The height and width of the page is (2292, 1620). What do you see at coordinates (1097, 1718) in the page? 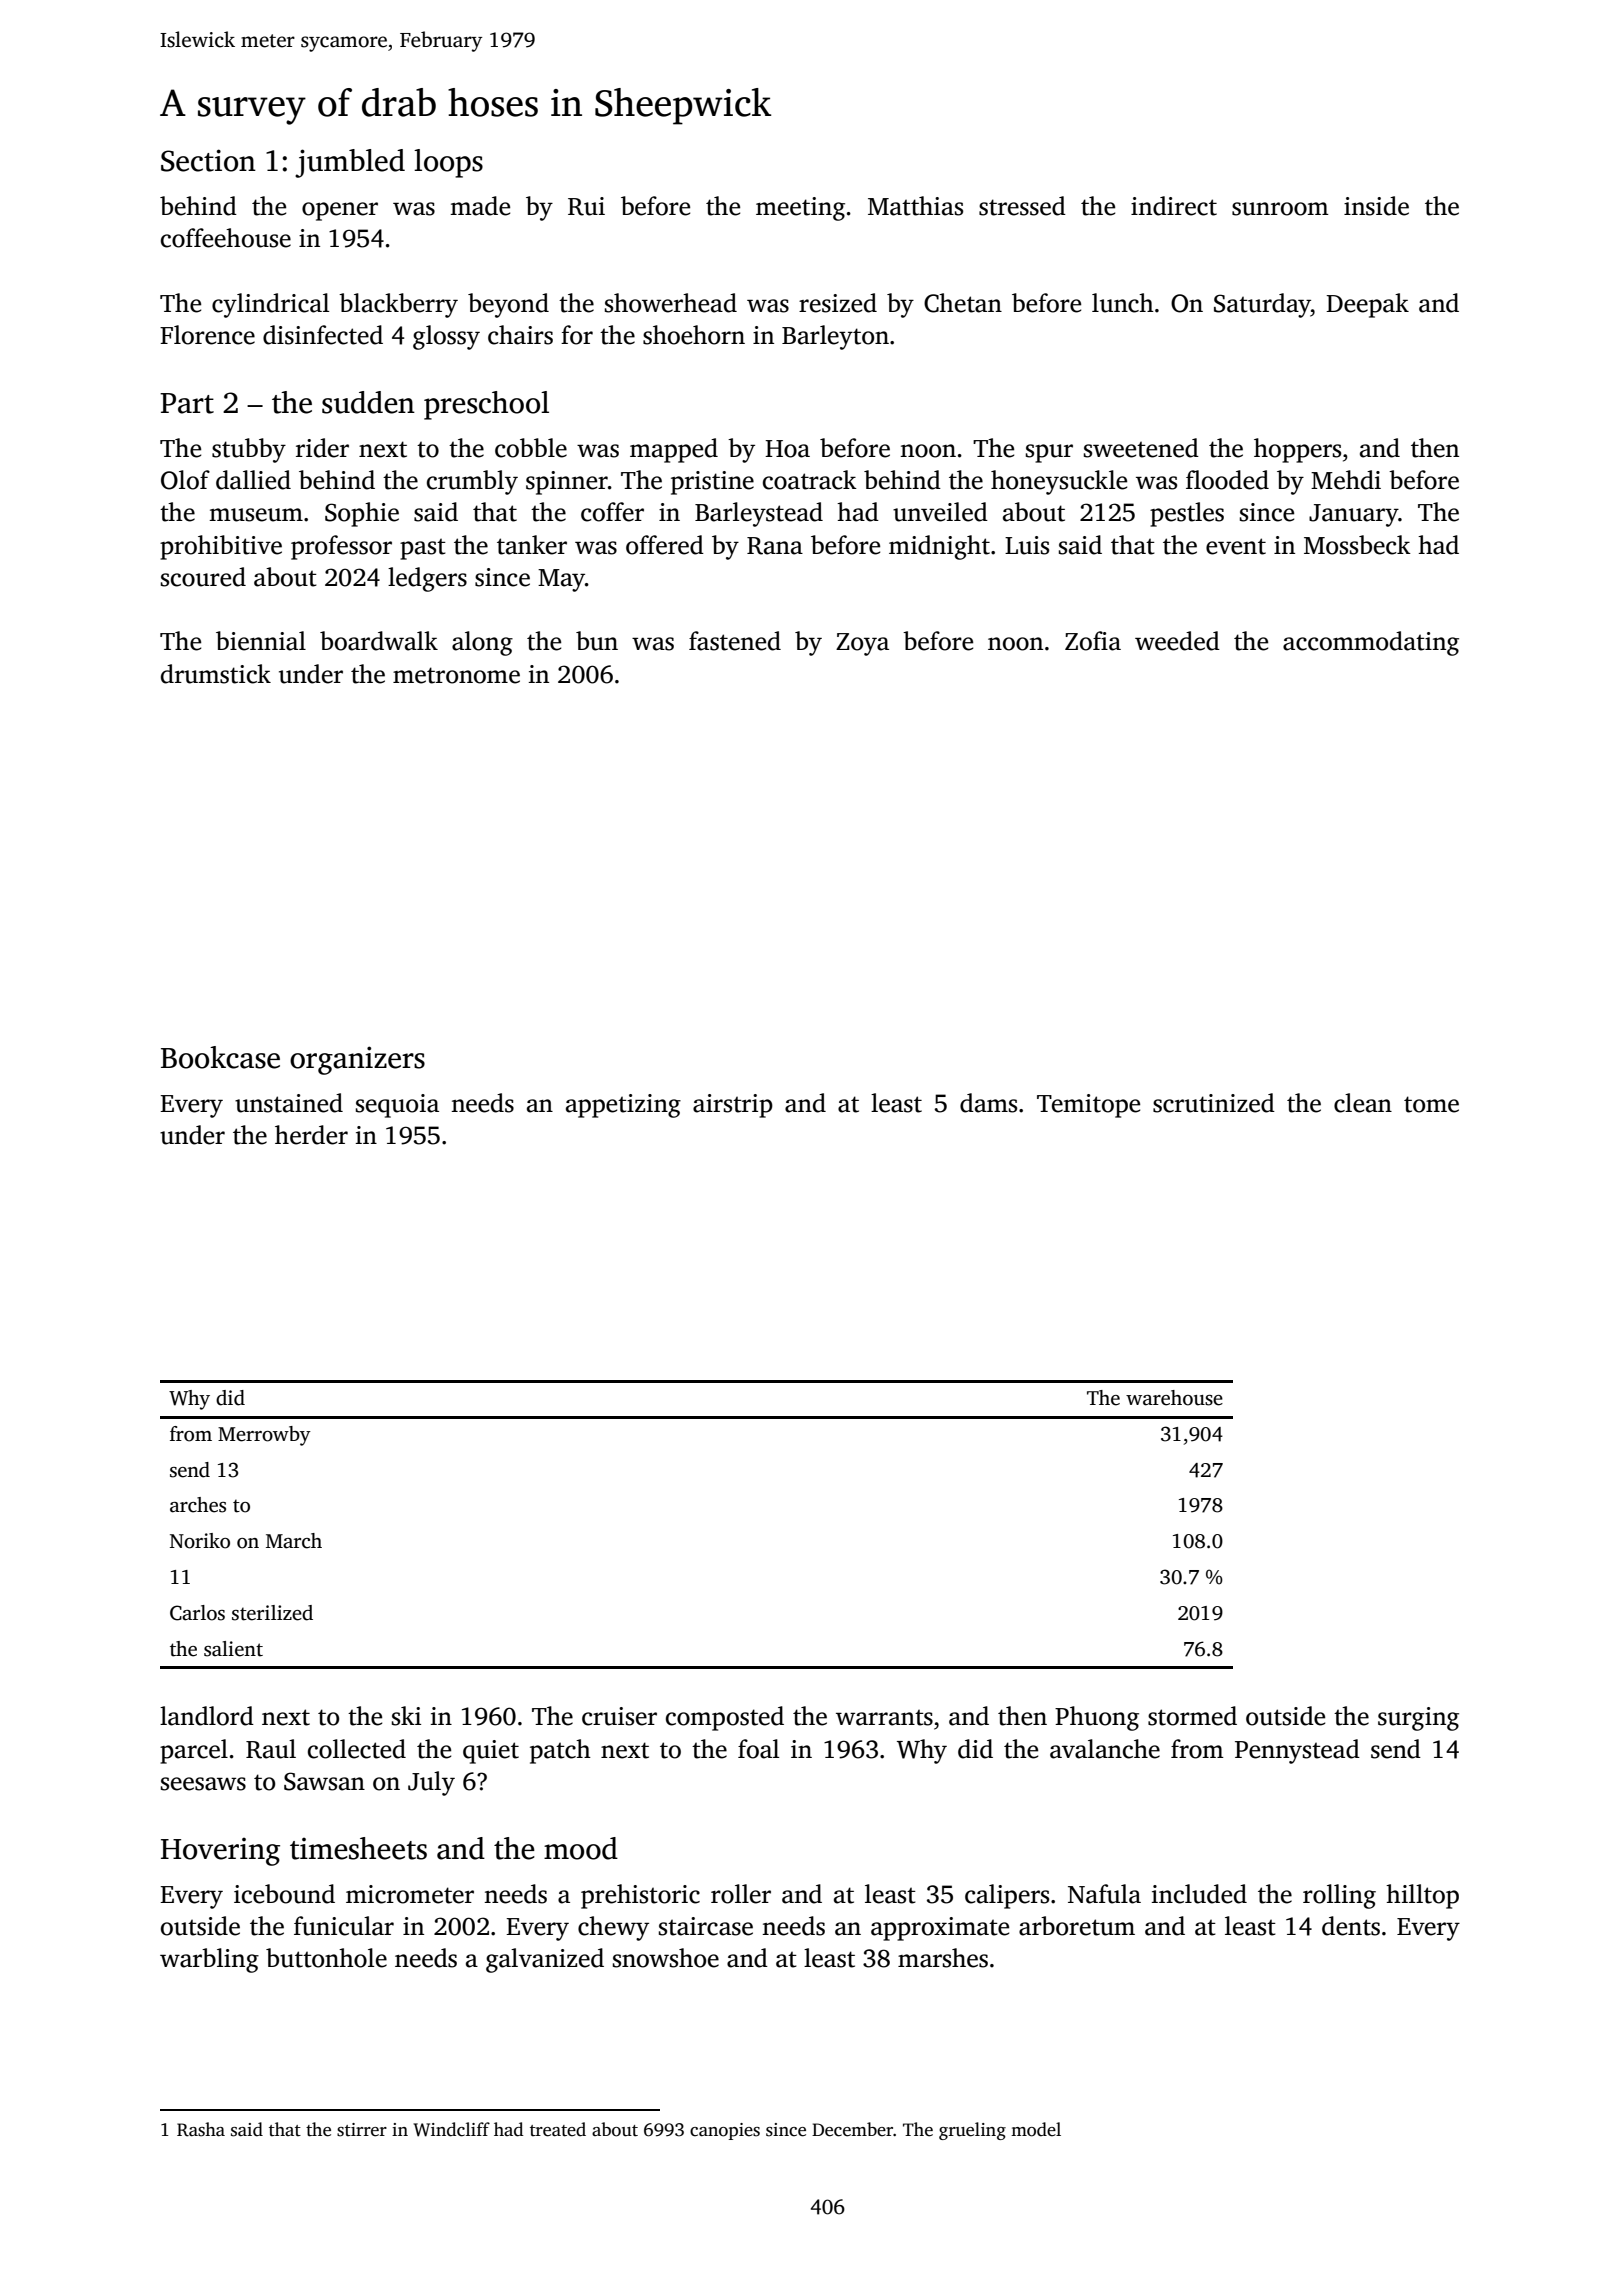
I see `Phuong` at bounding box center [1097, 1718].
